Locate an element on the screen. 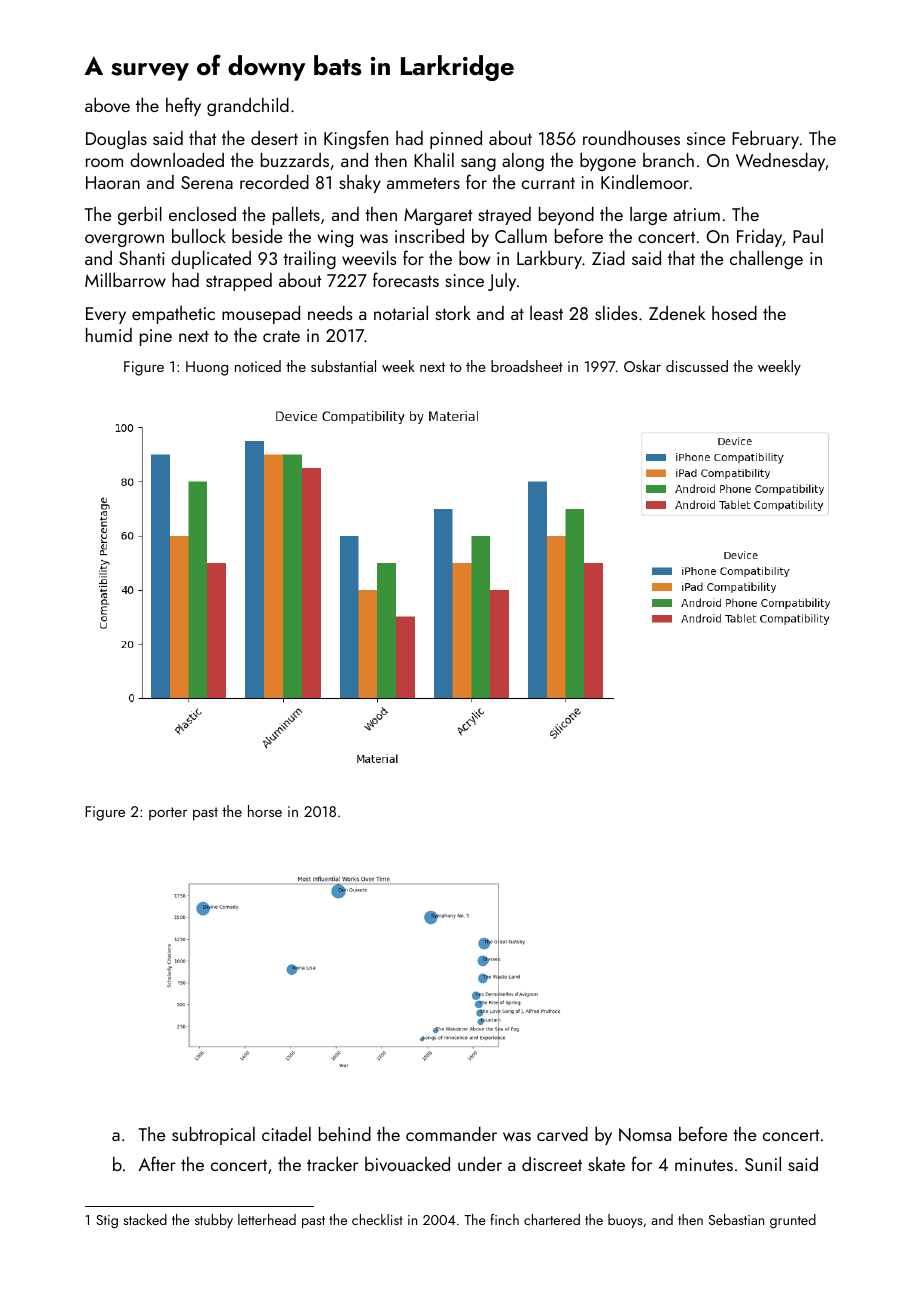 This screenshot has height=1308, width=924. stubby is located at coordinates (214, 1221).
